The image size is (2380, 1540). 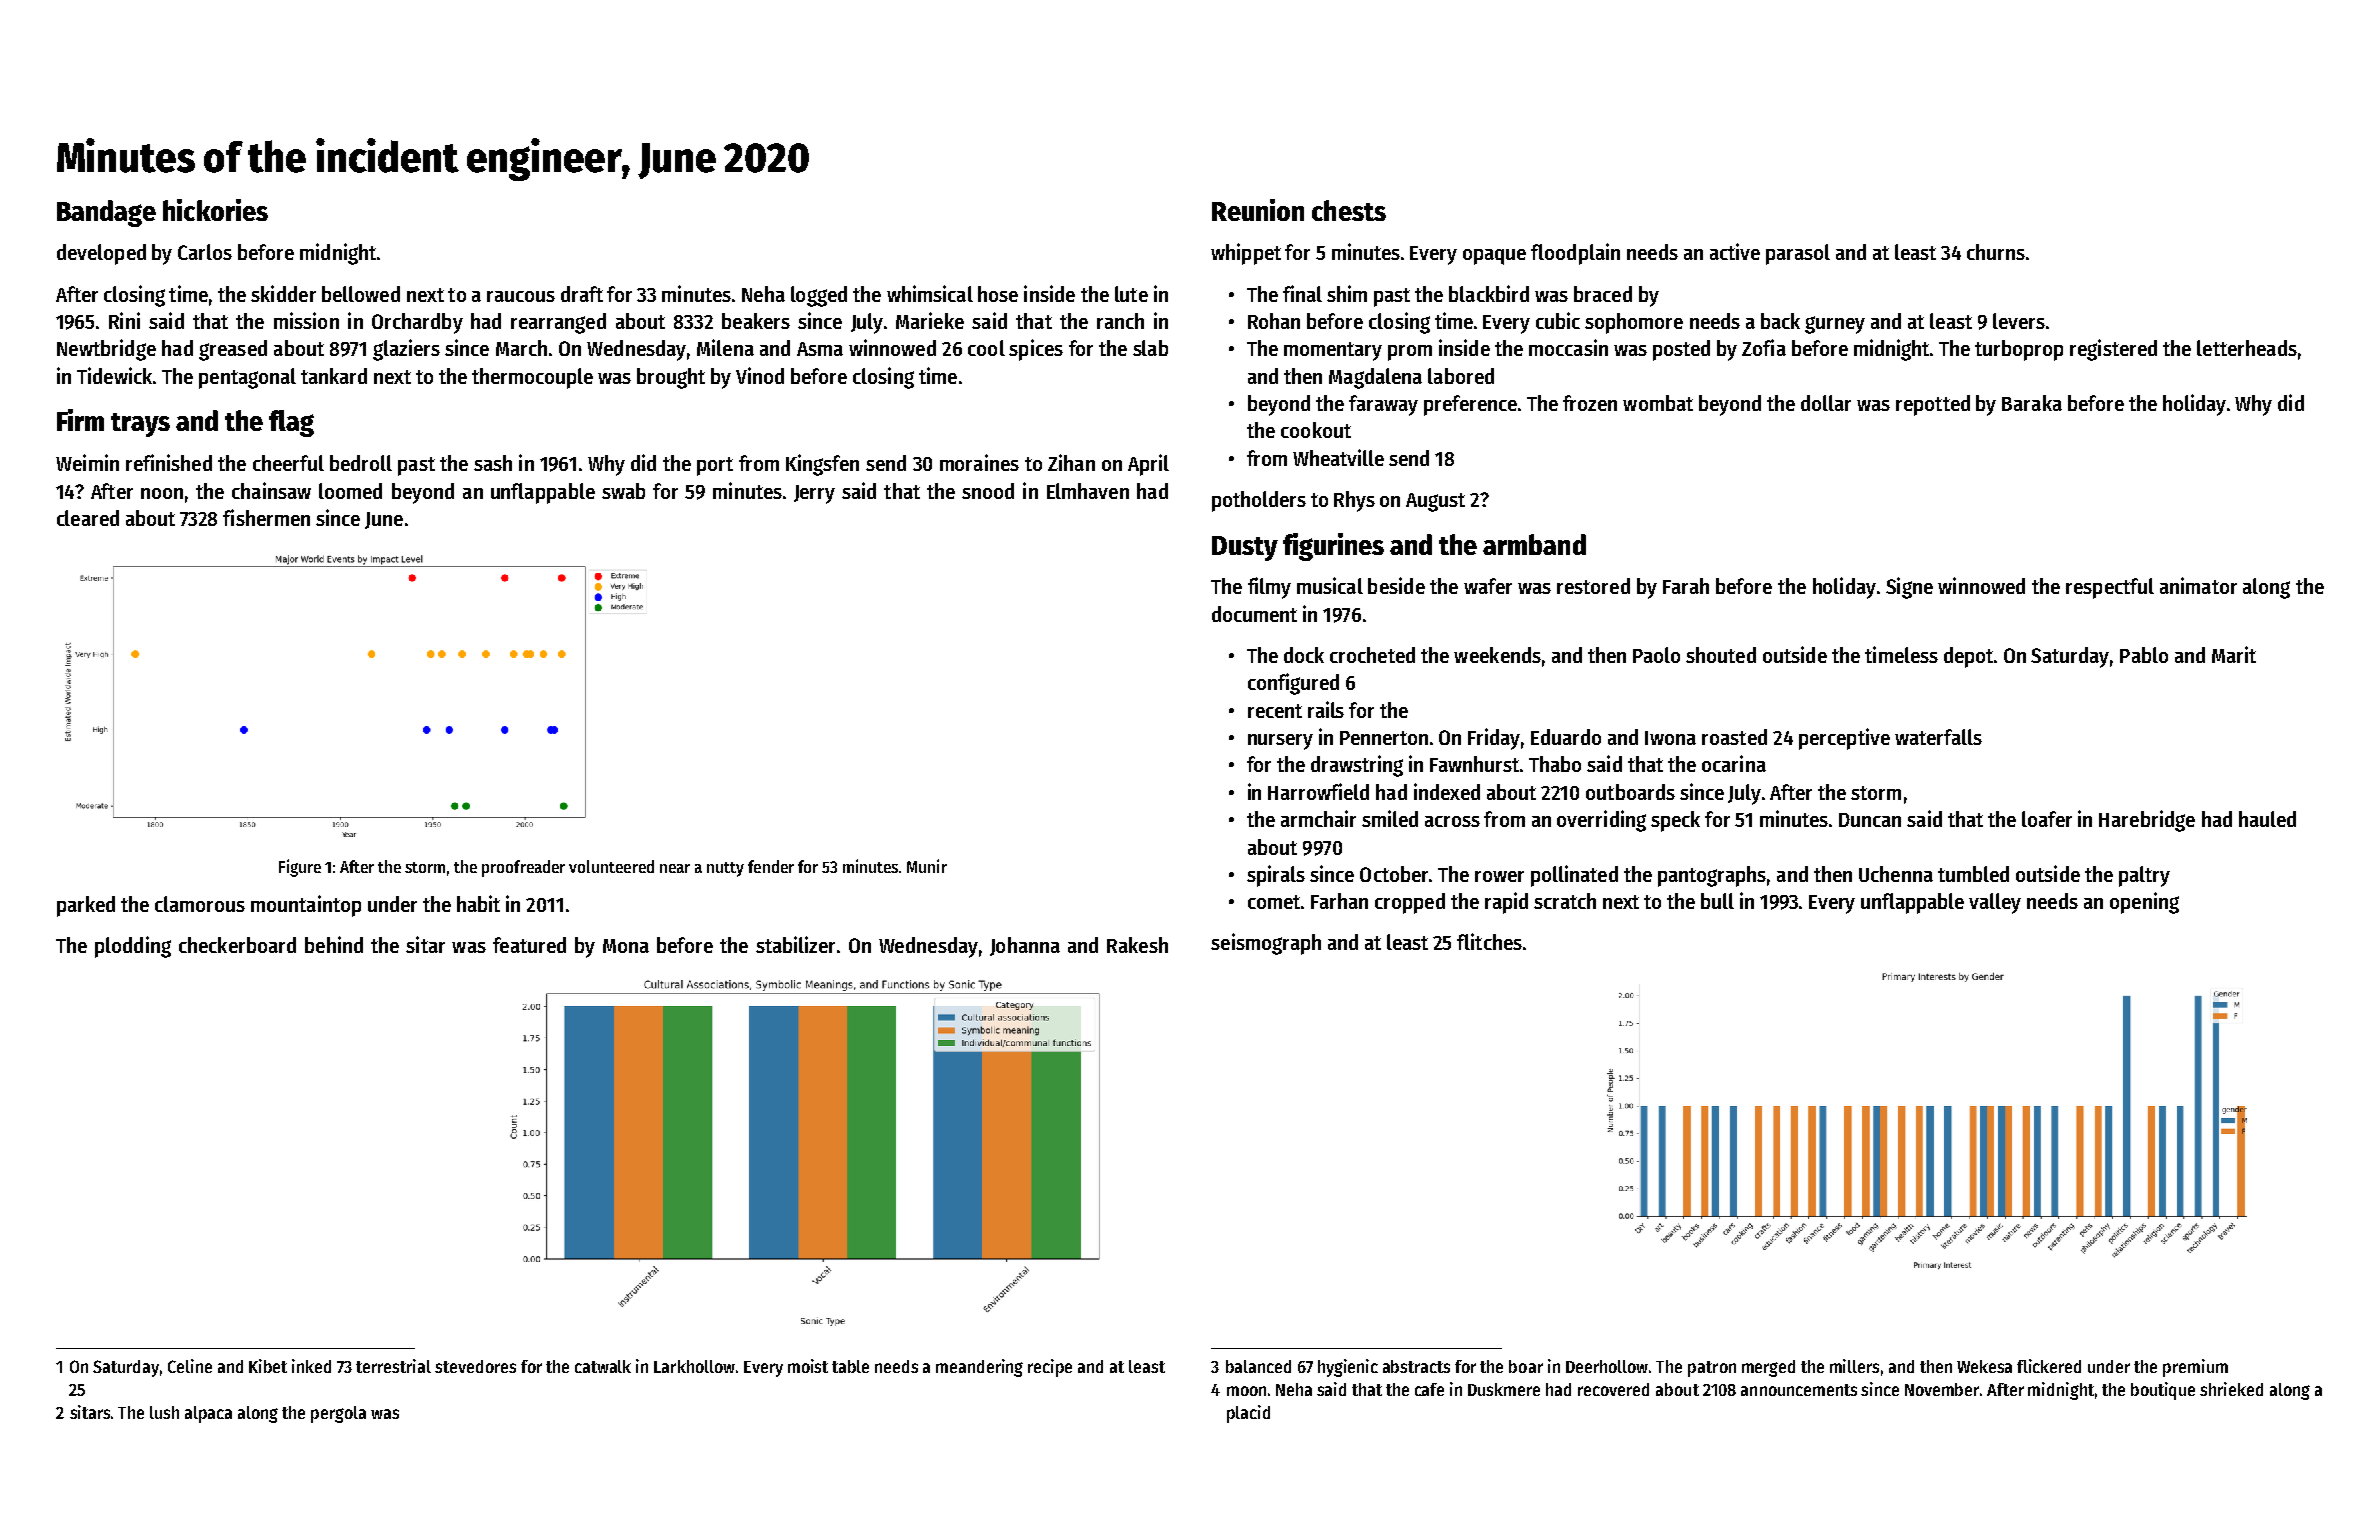 I want to click on valley, so click(x=1995, y=903).
